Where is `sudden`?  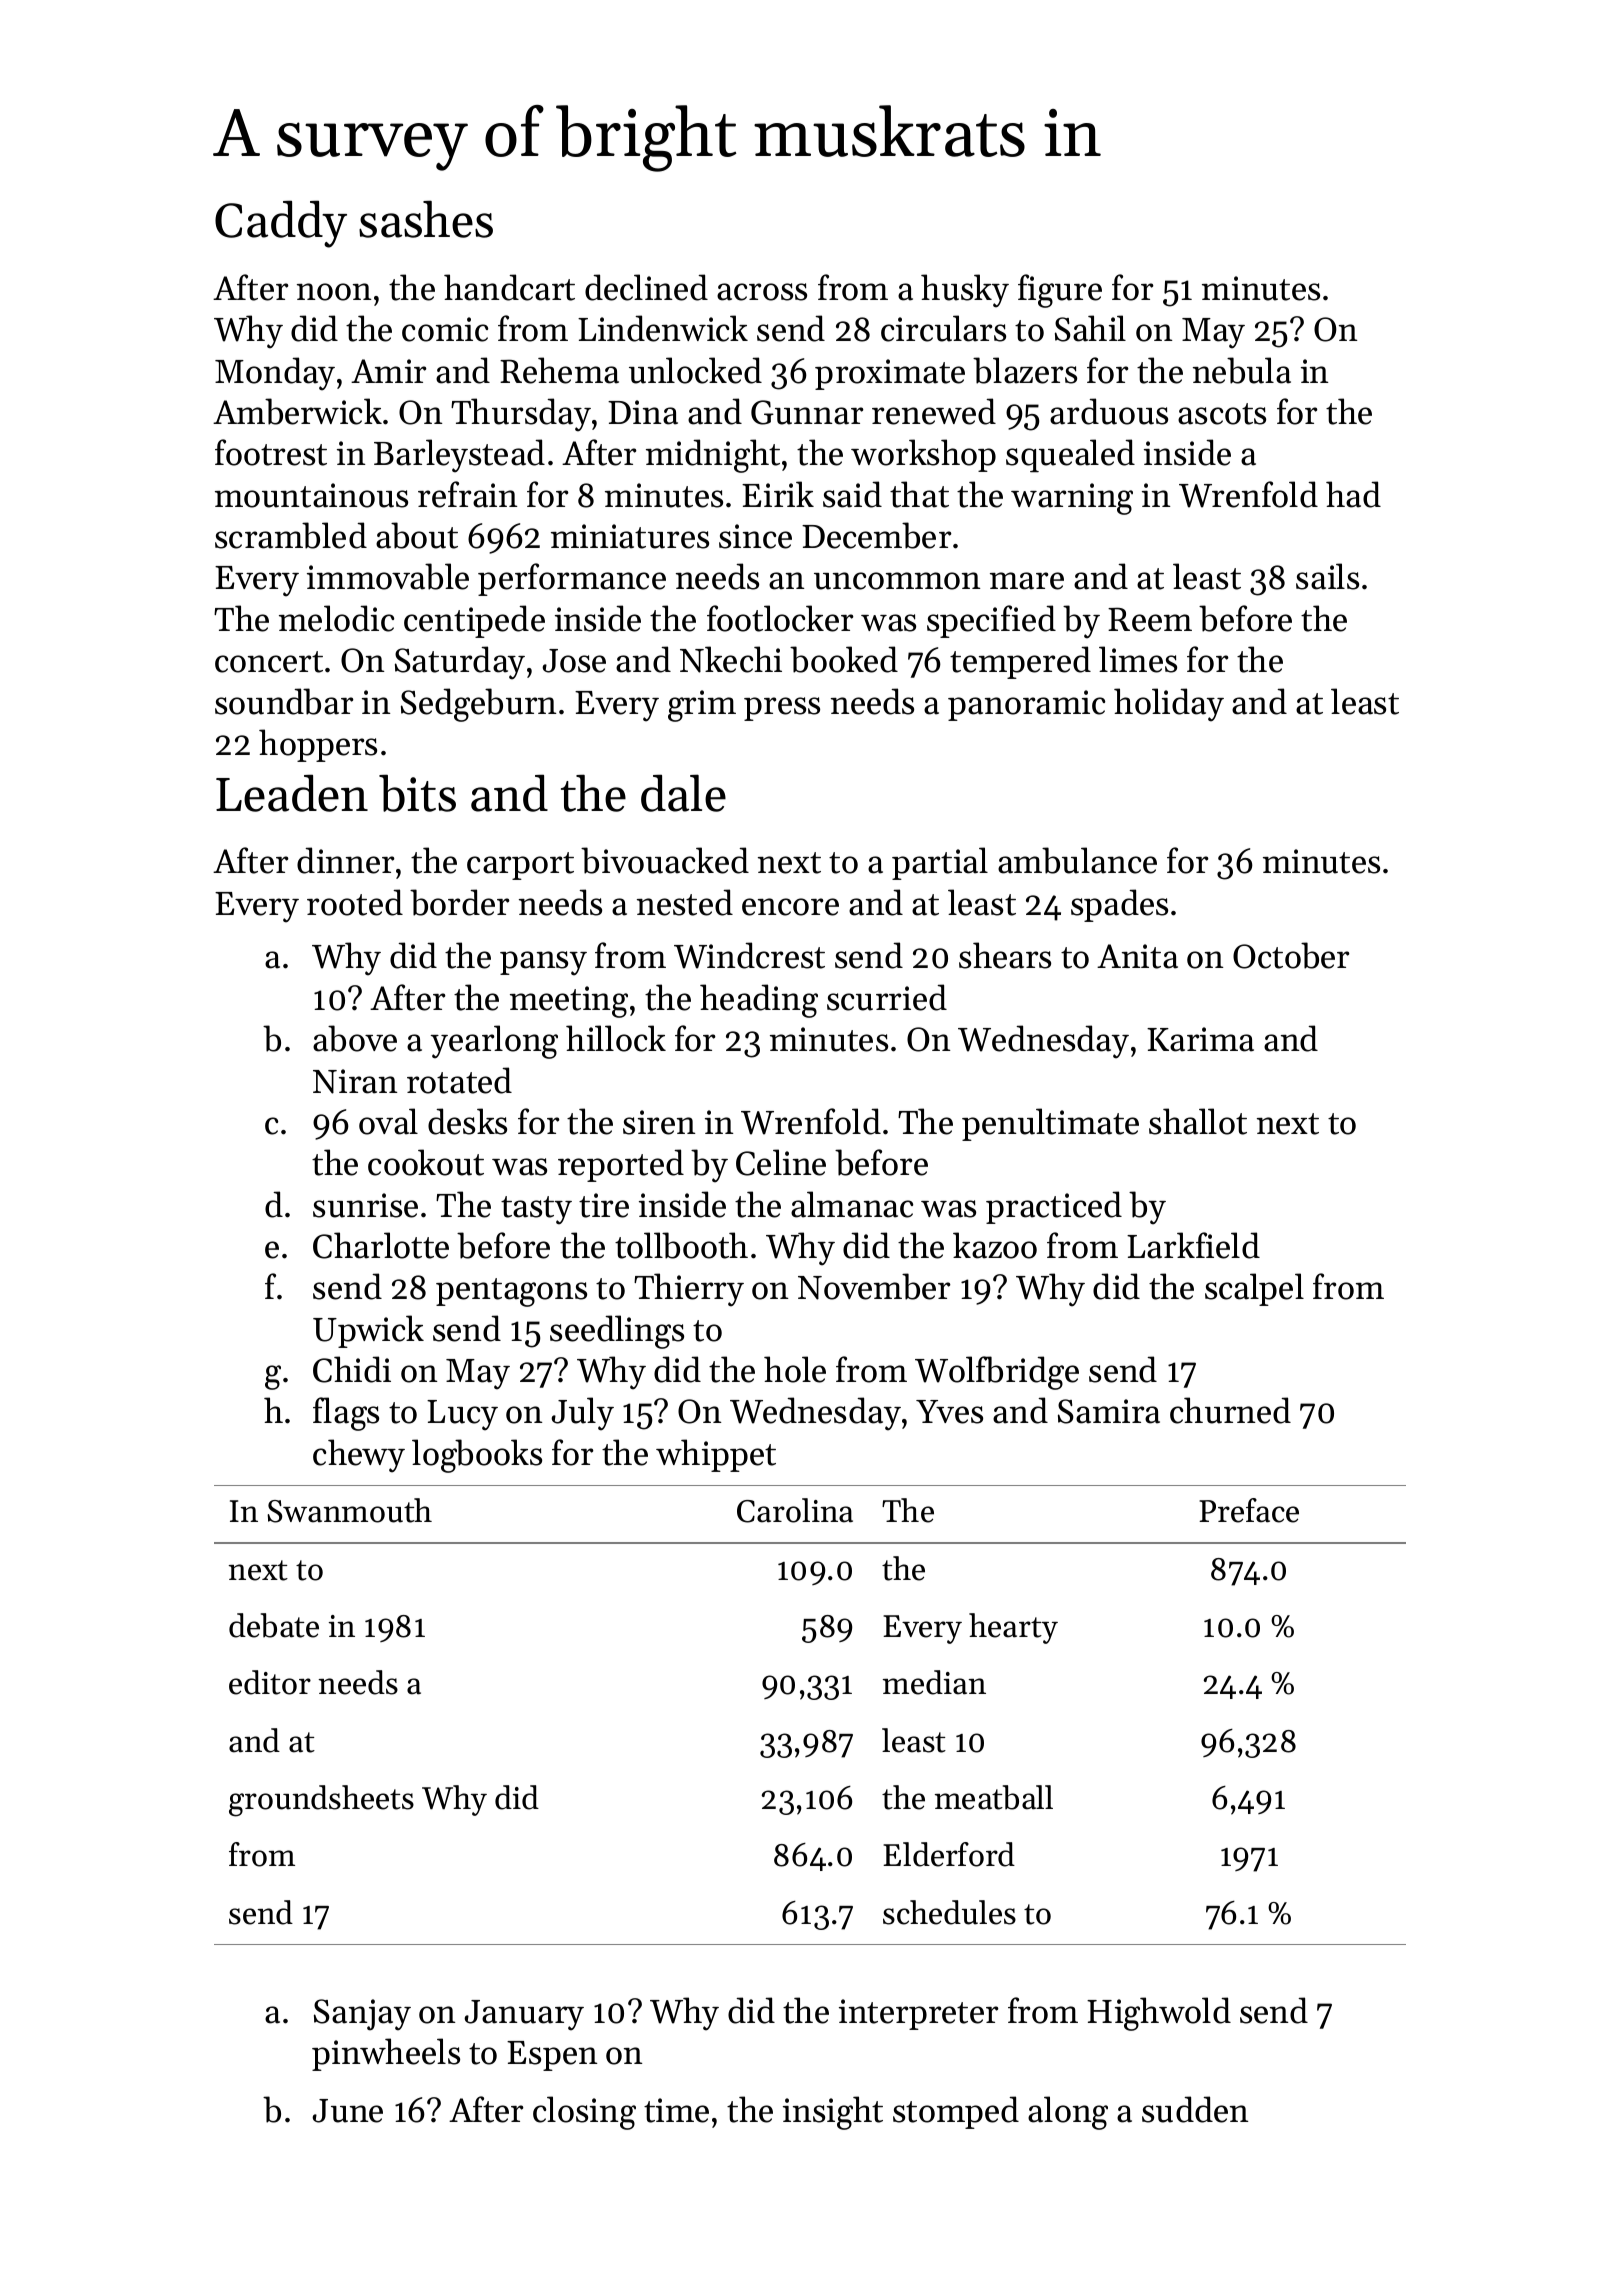 sudden is located at coordinates (1195, 2109).
